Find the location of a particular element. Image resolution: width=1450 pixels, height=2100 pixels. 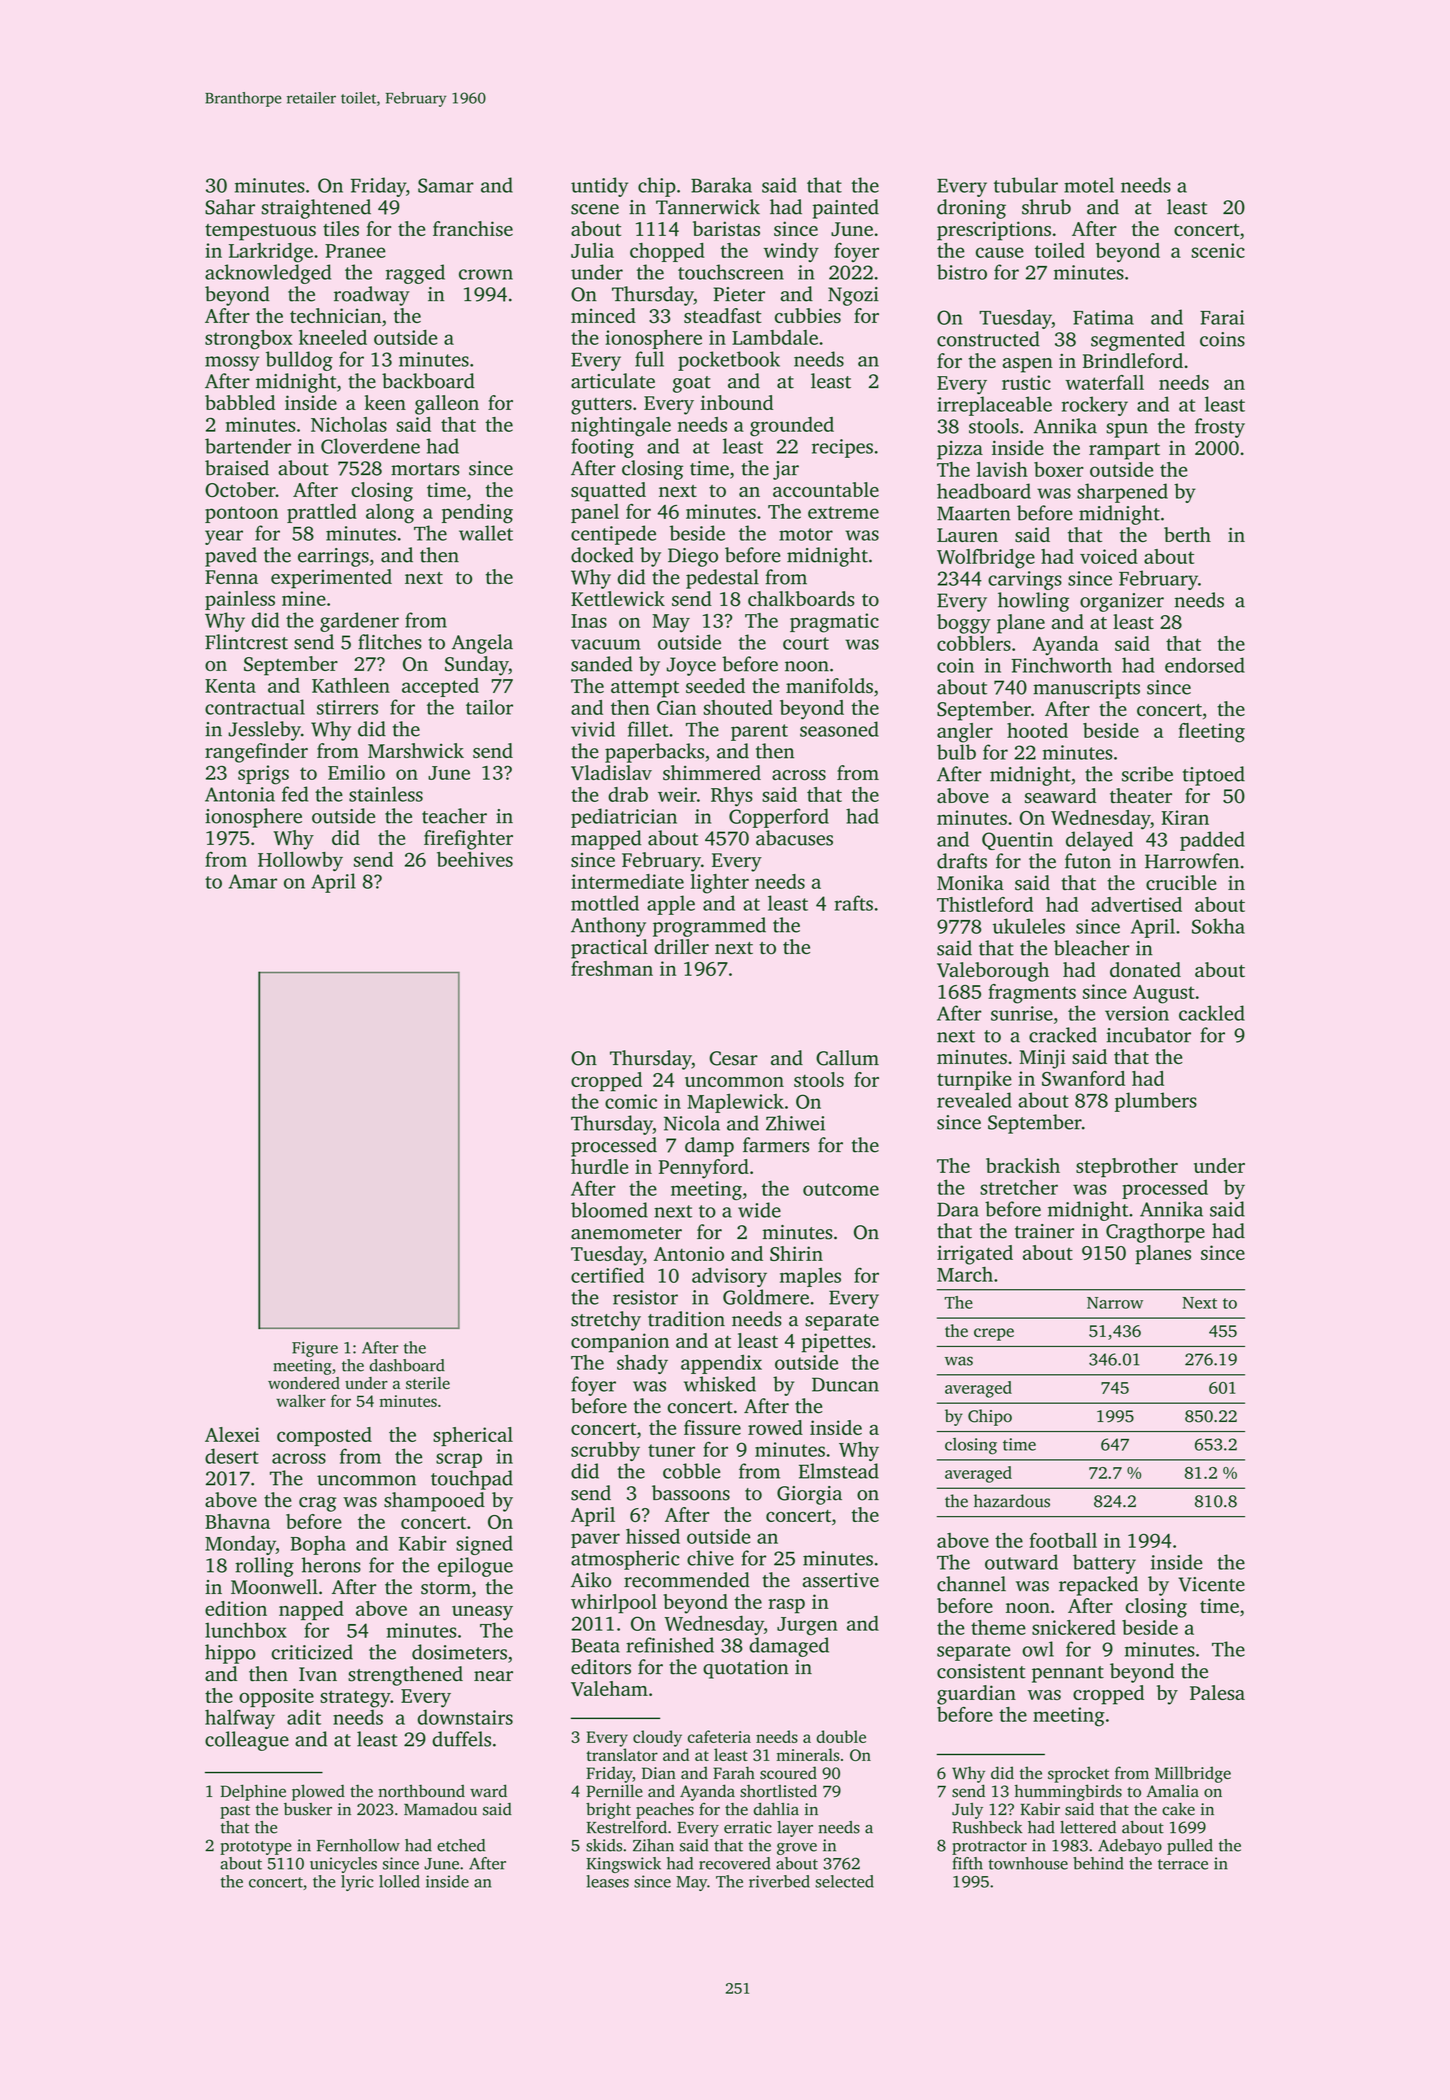

padded is located at coordinates (1212, 841).
